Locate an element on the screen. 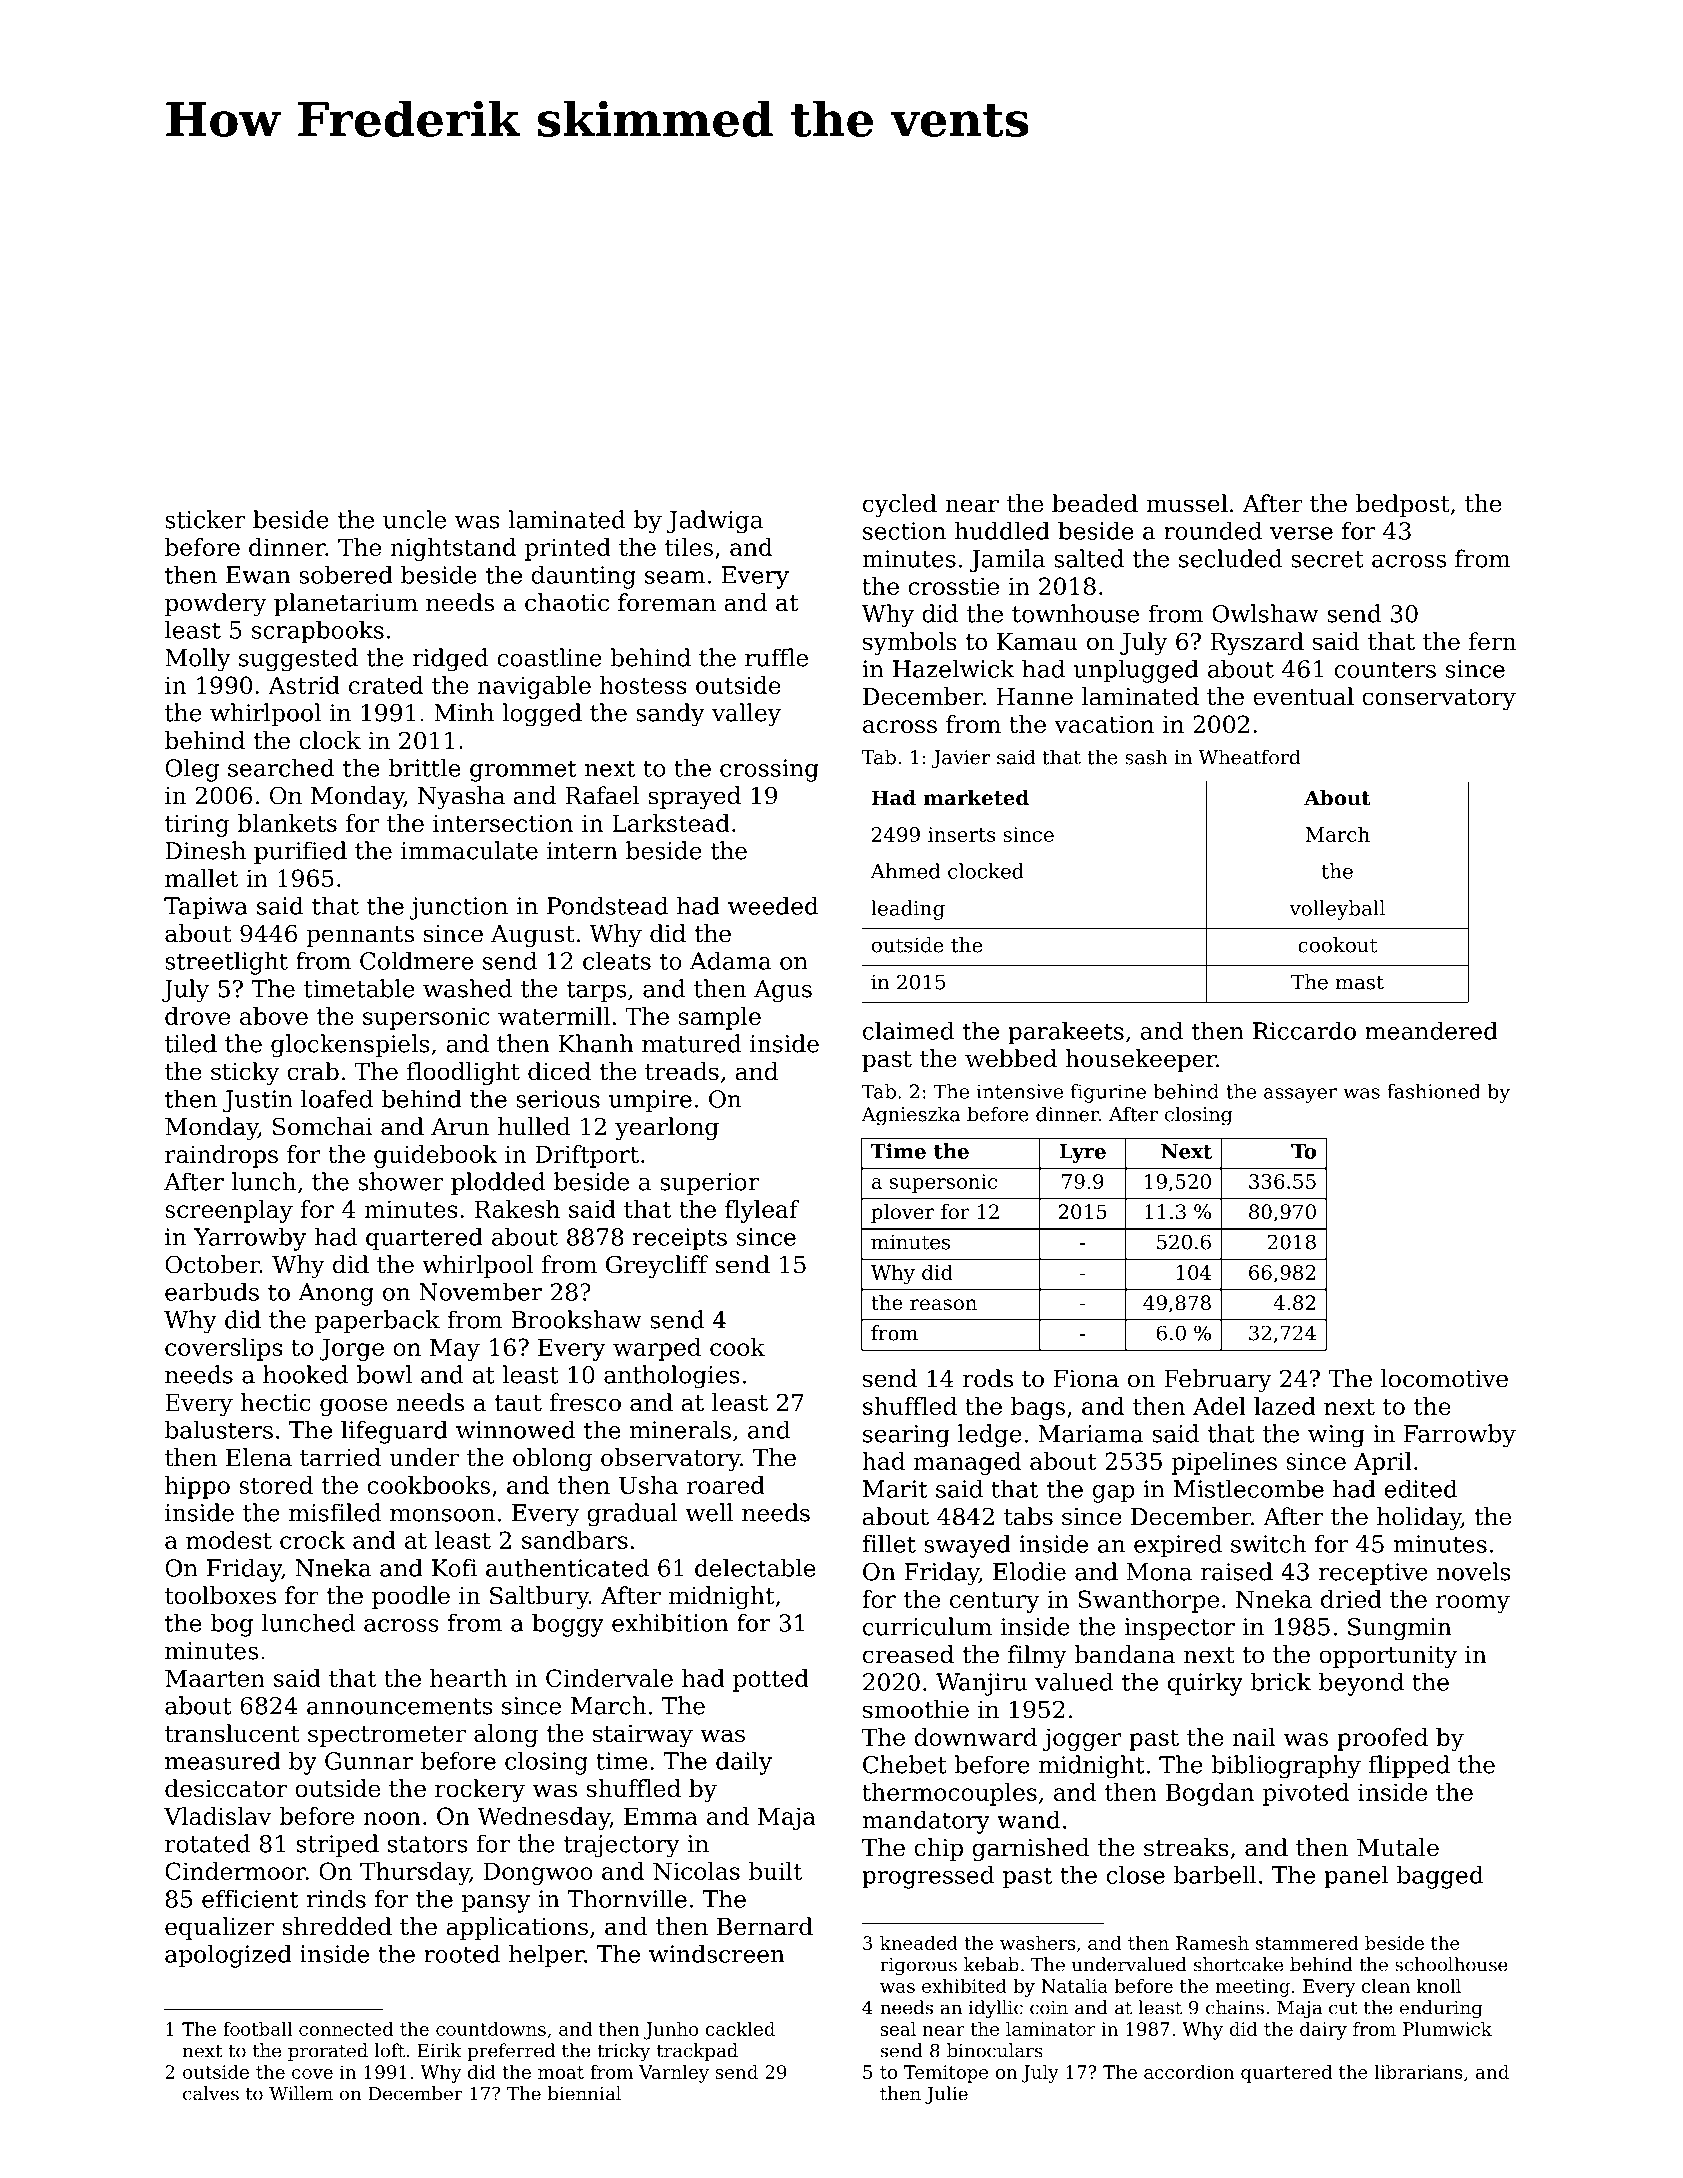 This screenshot has width=1683, height=2178. sticker is located at coordinates (205, 519).
